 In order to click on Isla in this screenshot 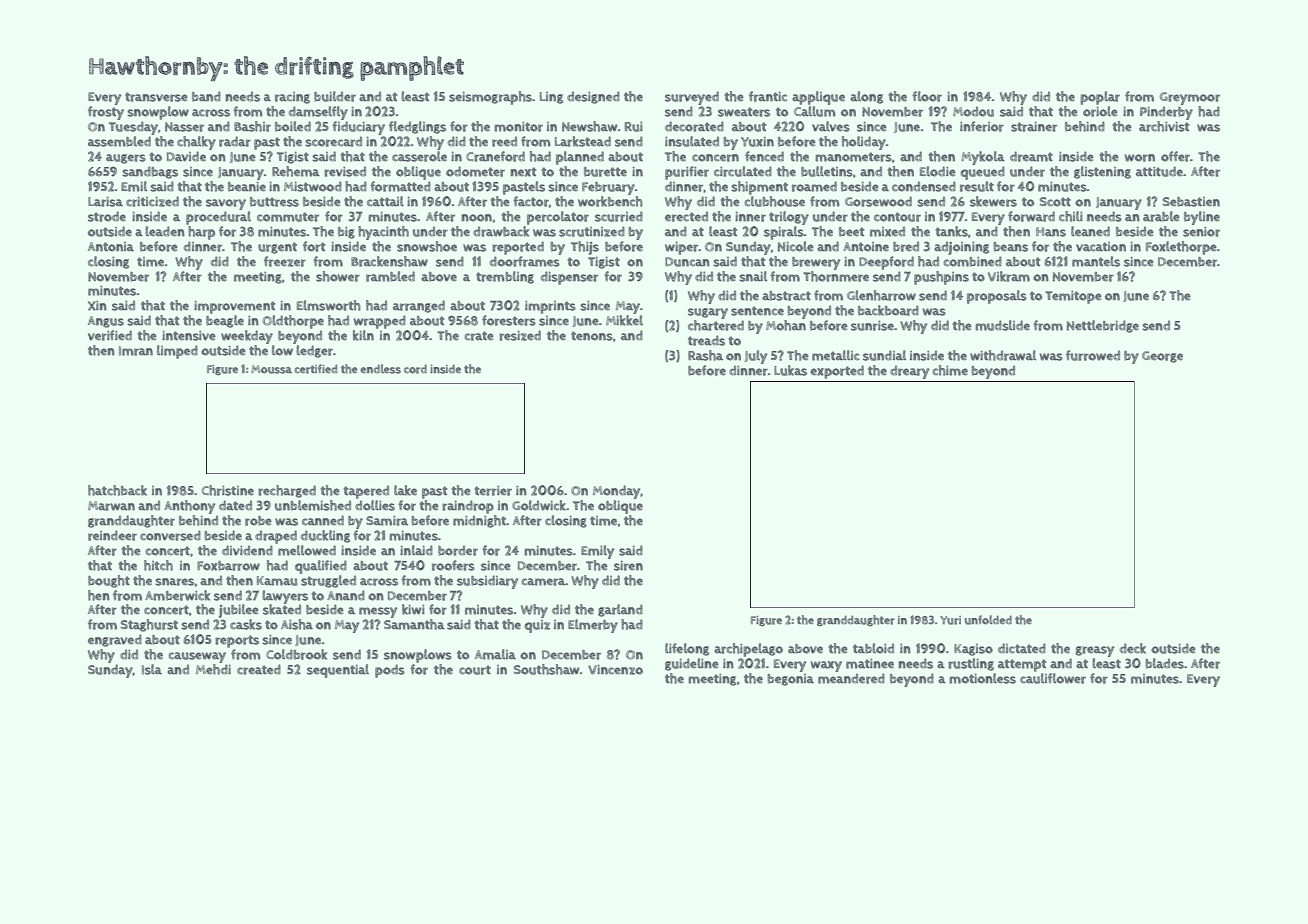, I will do `click(152, 669)`.
